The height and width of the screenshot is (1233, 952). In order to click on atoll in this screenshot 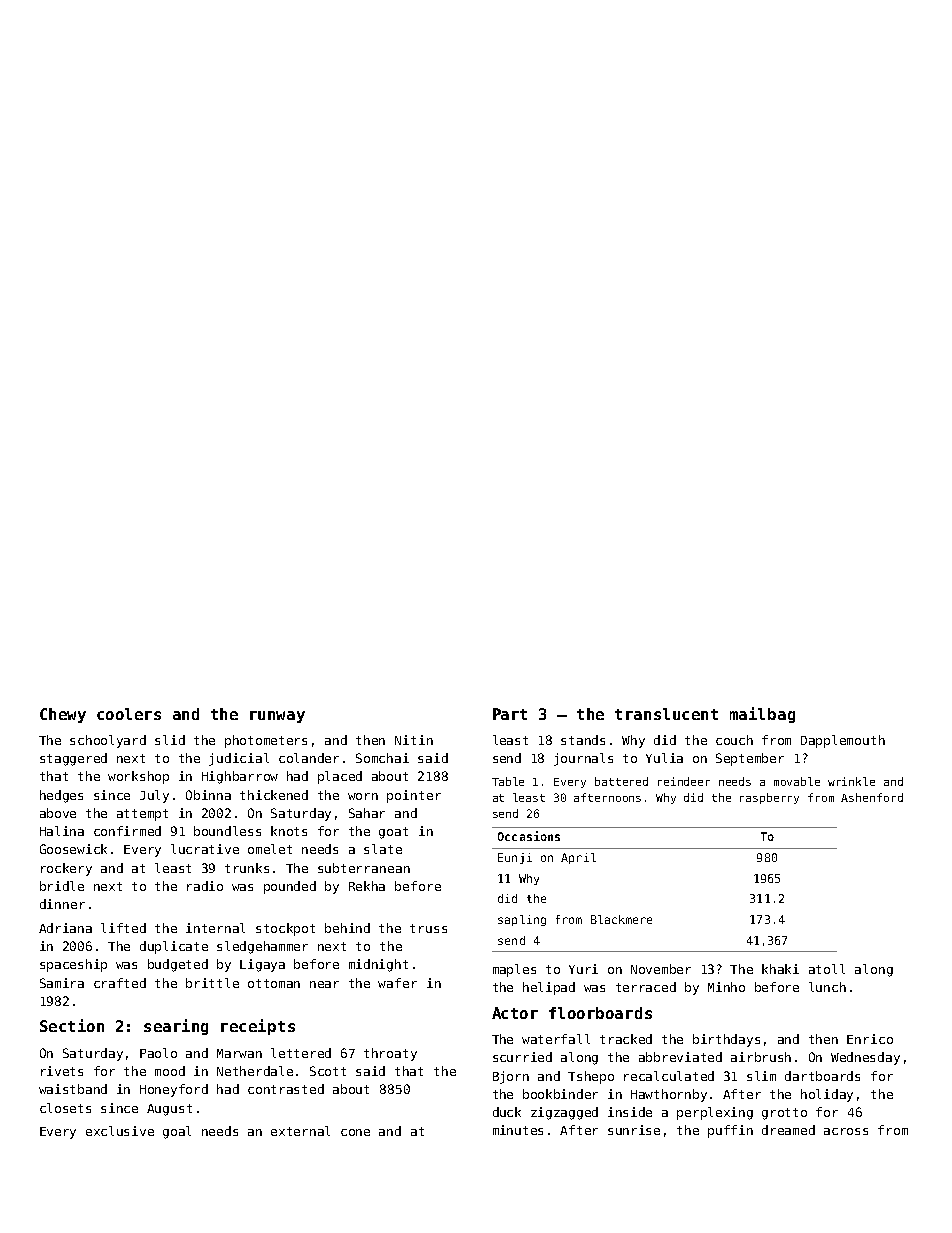, I will do `click(827, 969)`.
